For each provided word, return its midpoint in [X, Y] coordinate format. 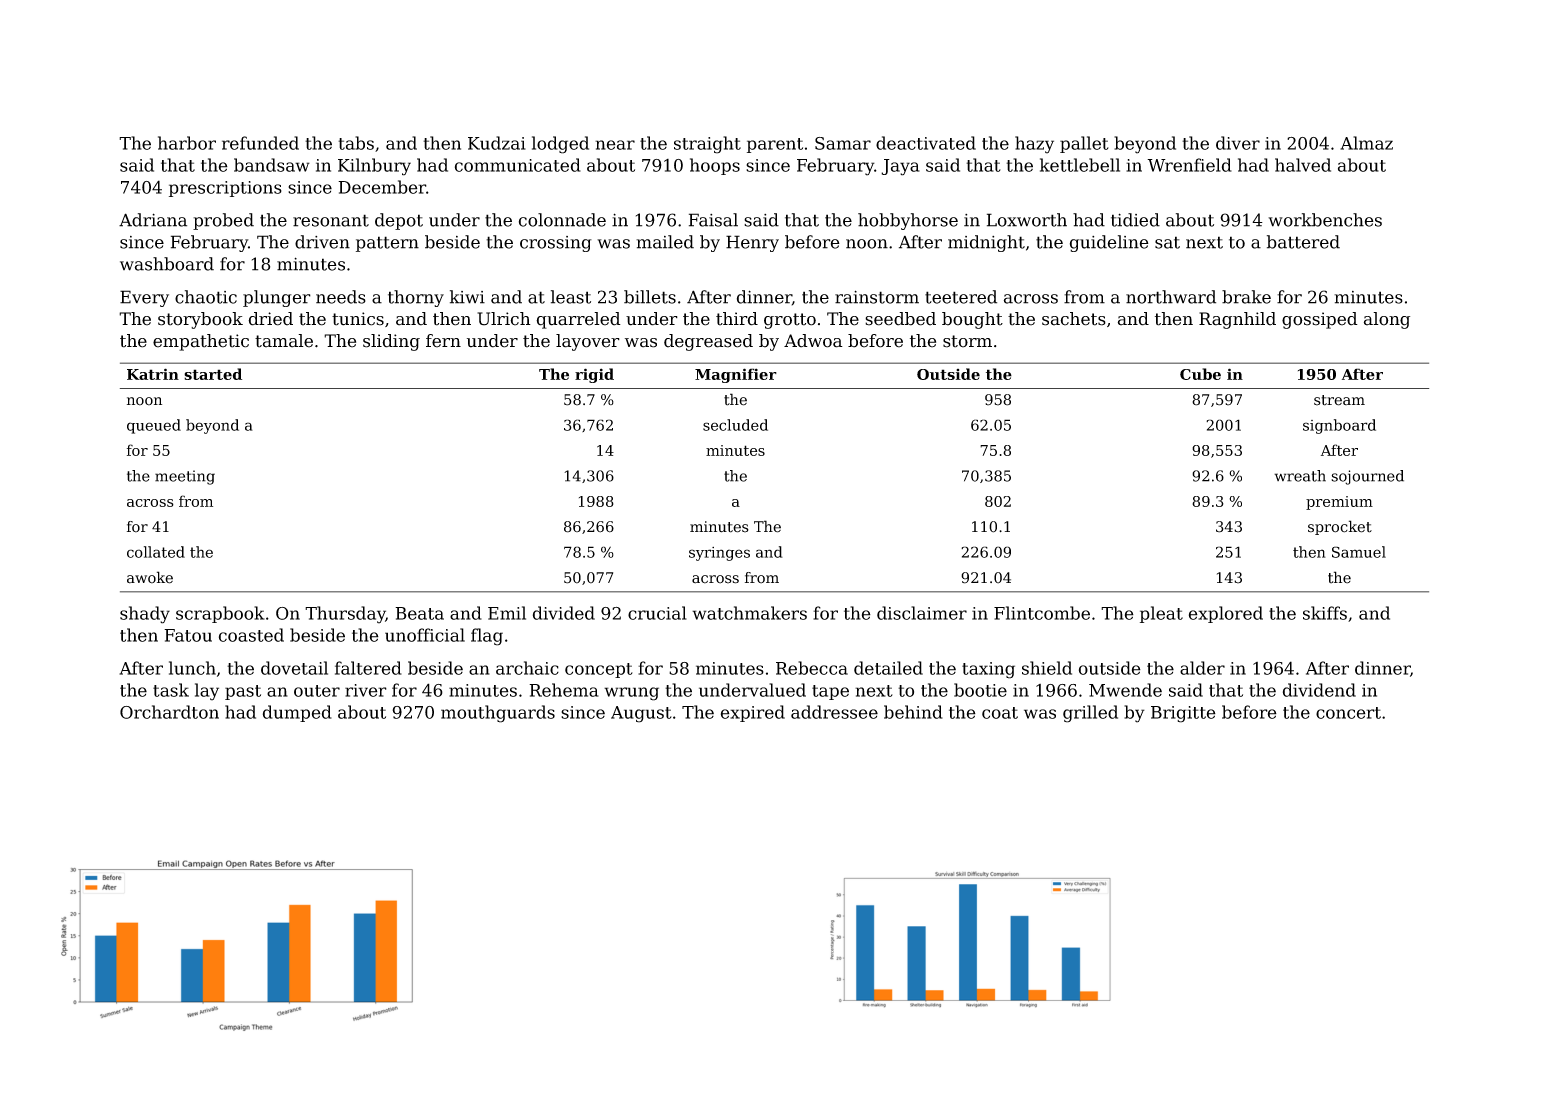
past [243, 692]
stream [1339, 400]
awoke [150, 577]
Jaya [900, 167]
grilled [1090, 714]
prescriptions [225, 189]
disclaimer [922, 613]
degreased [708, 342]
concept [599, 670]
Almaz [1366, 143]
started [213, 374]
